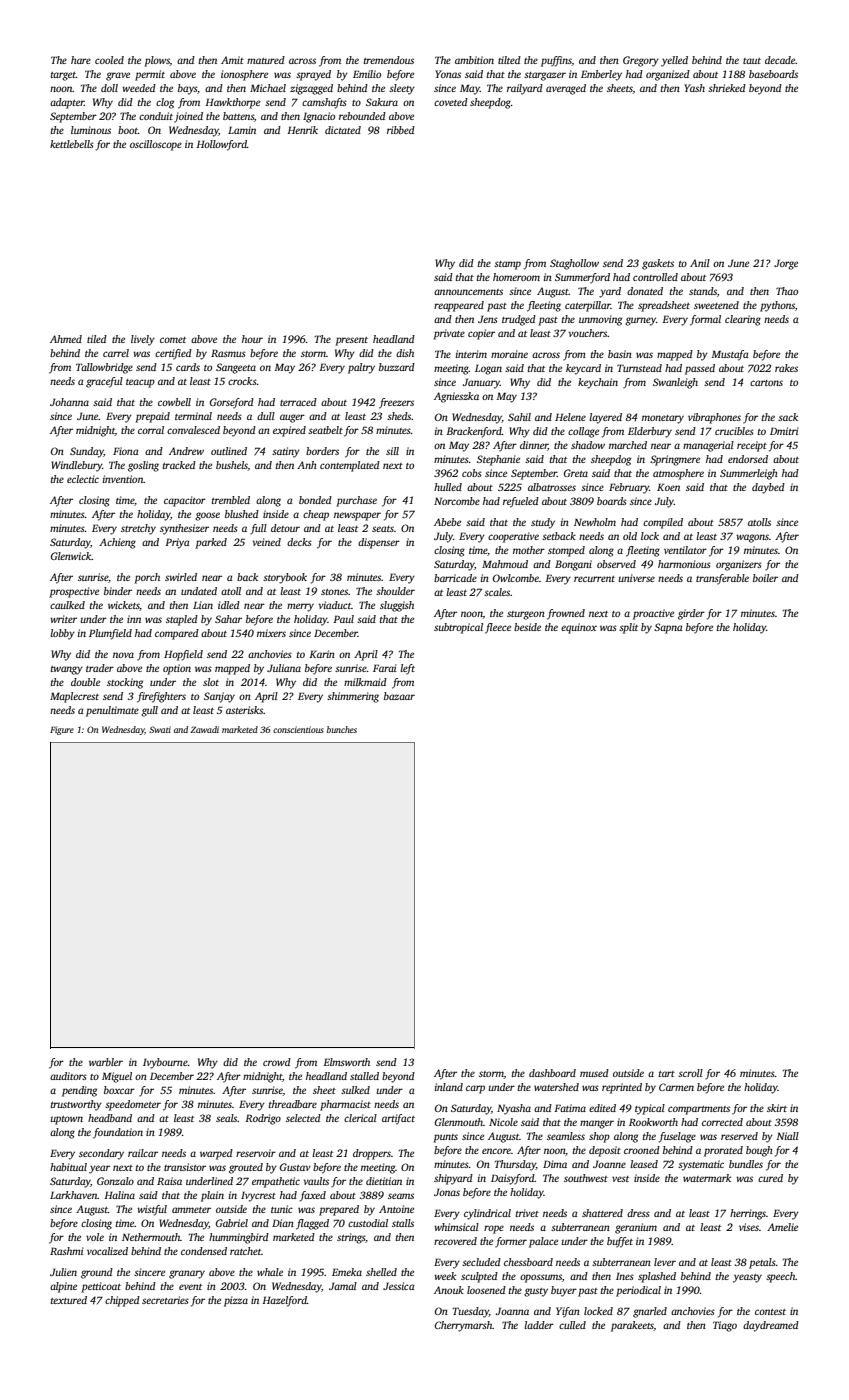 This image has height=1400, width=849. I want to click on present, so click(351, 341).
